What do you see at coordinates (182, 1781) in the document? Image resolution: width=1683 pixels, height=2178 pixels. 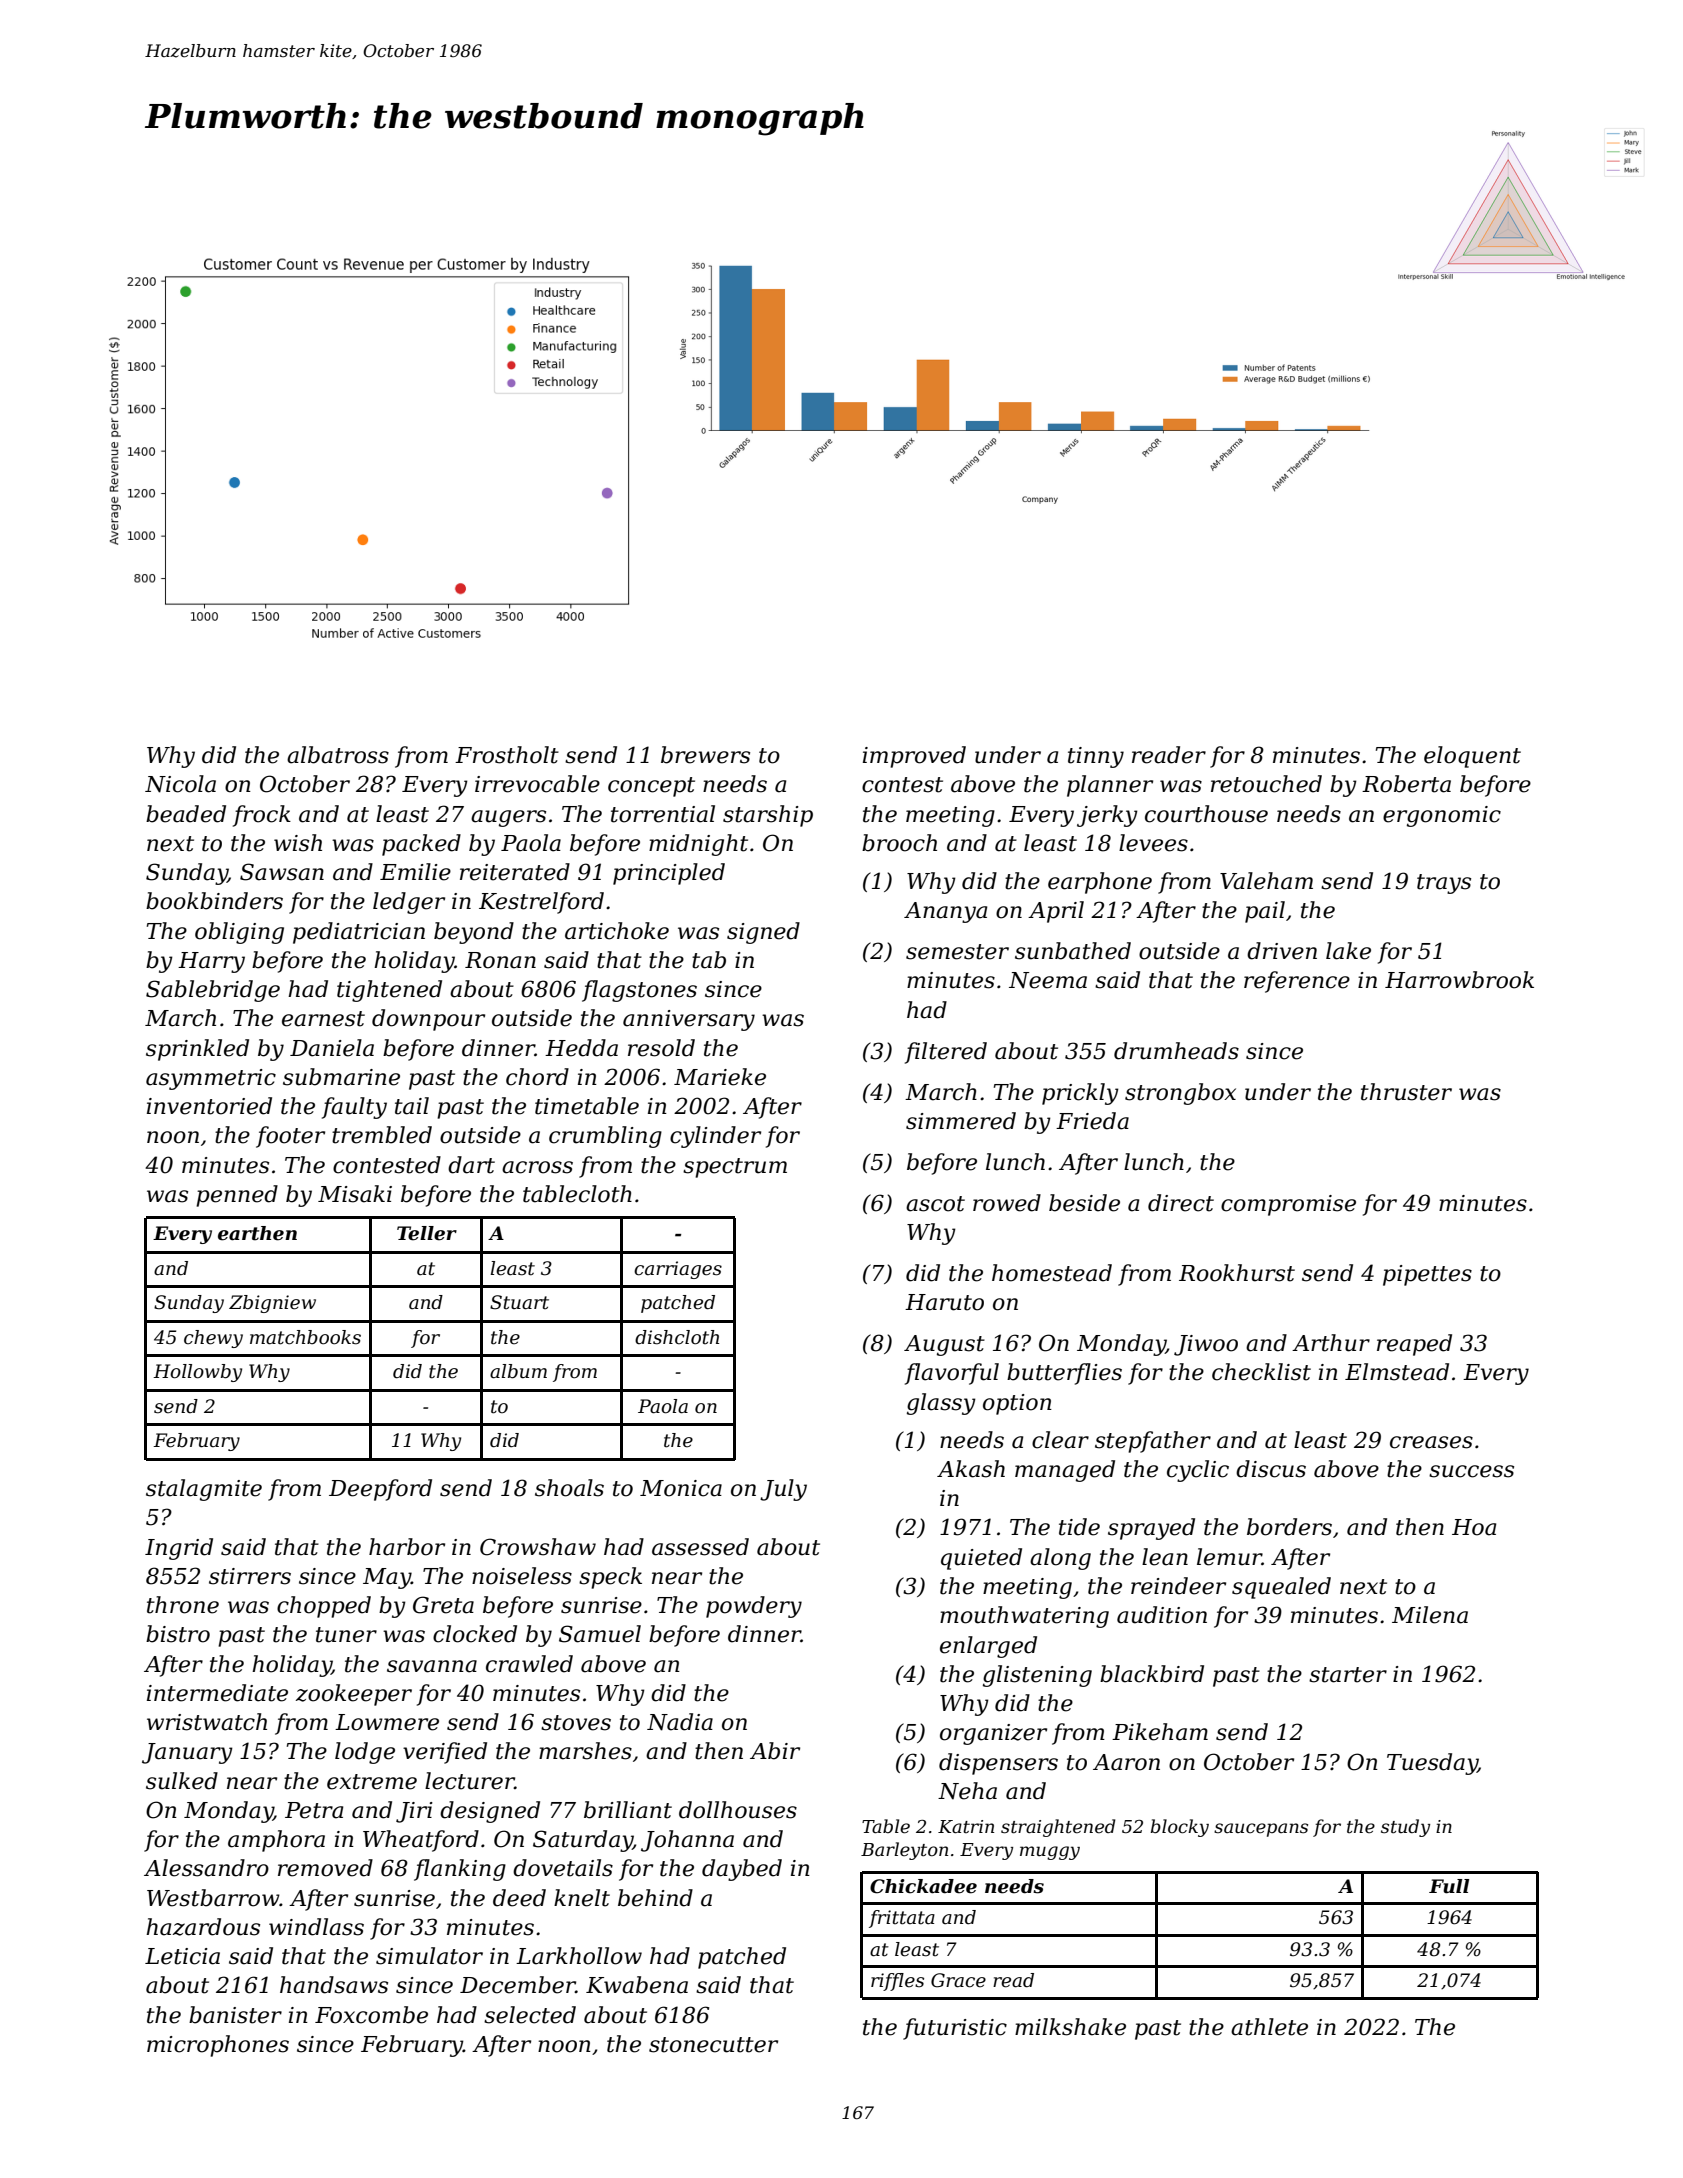 I see `sulked` at bounding box center [182, 1781].
